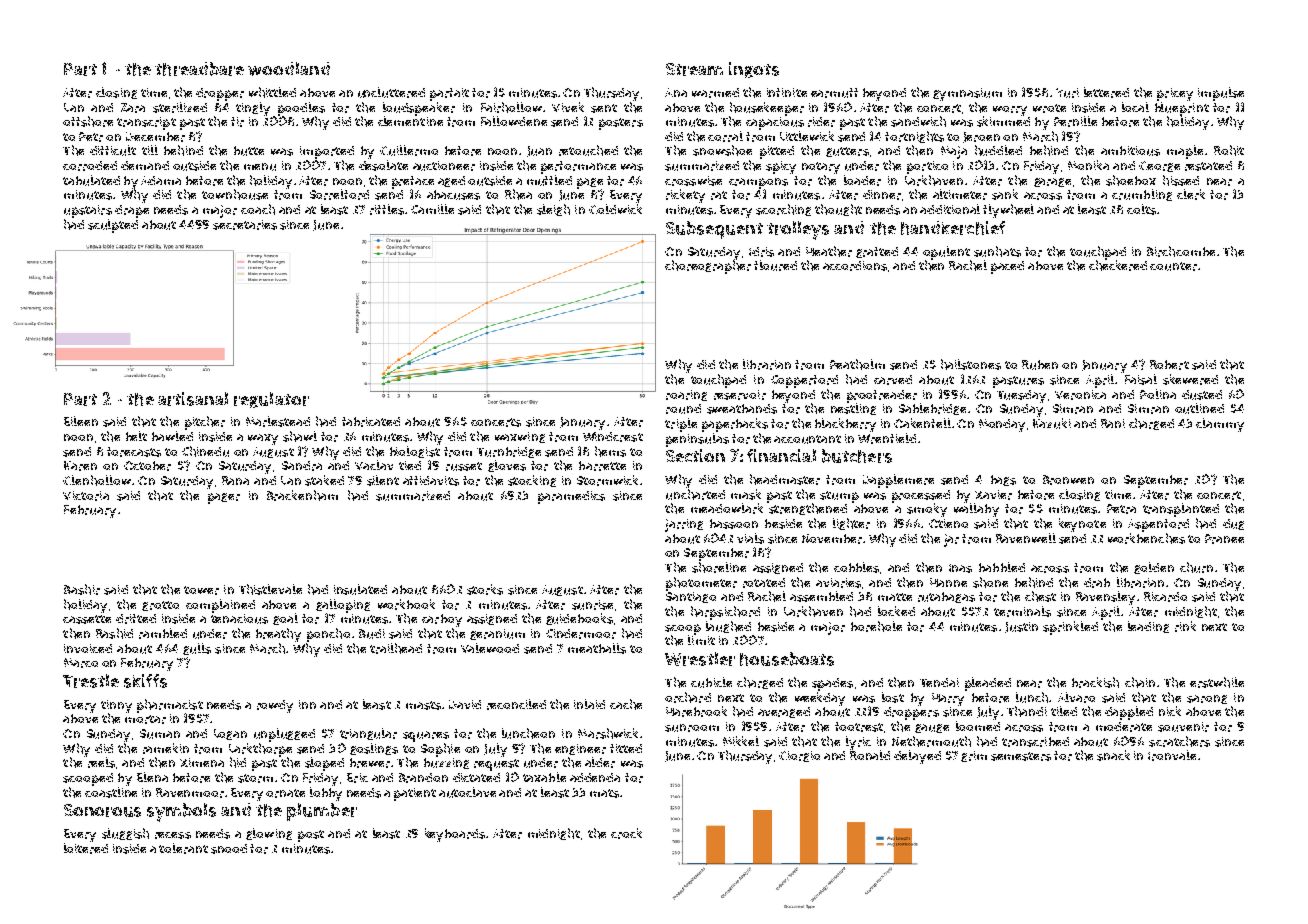  What do you see at coordinates (783, 210) in the page?
I see `scorching` at bounding box center [783, 210].
